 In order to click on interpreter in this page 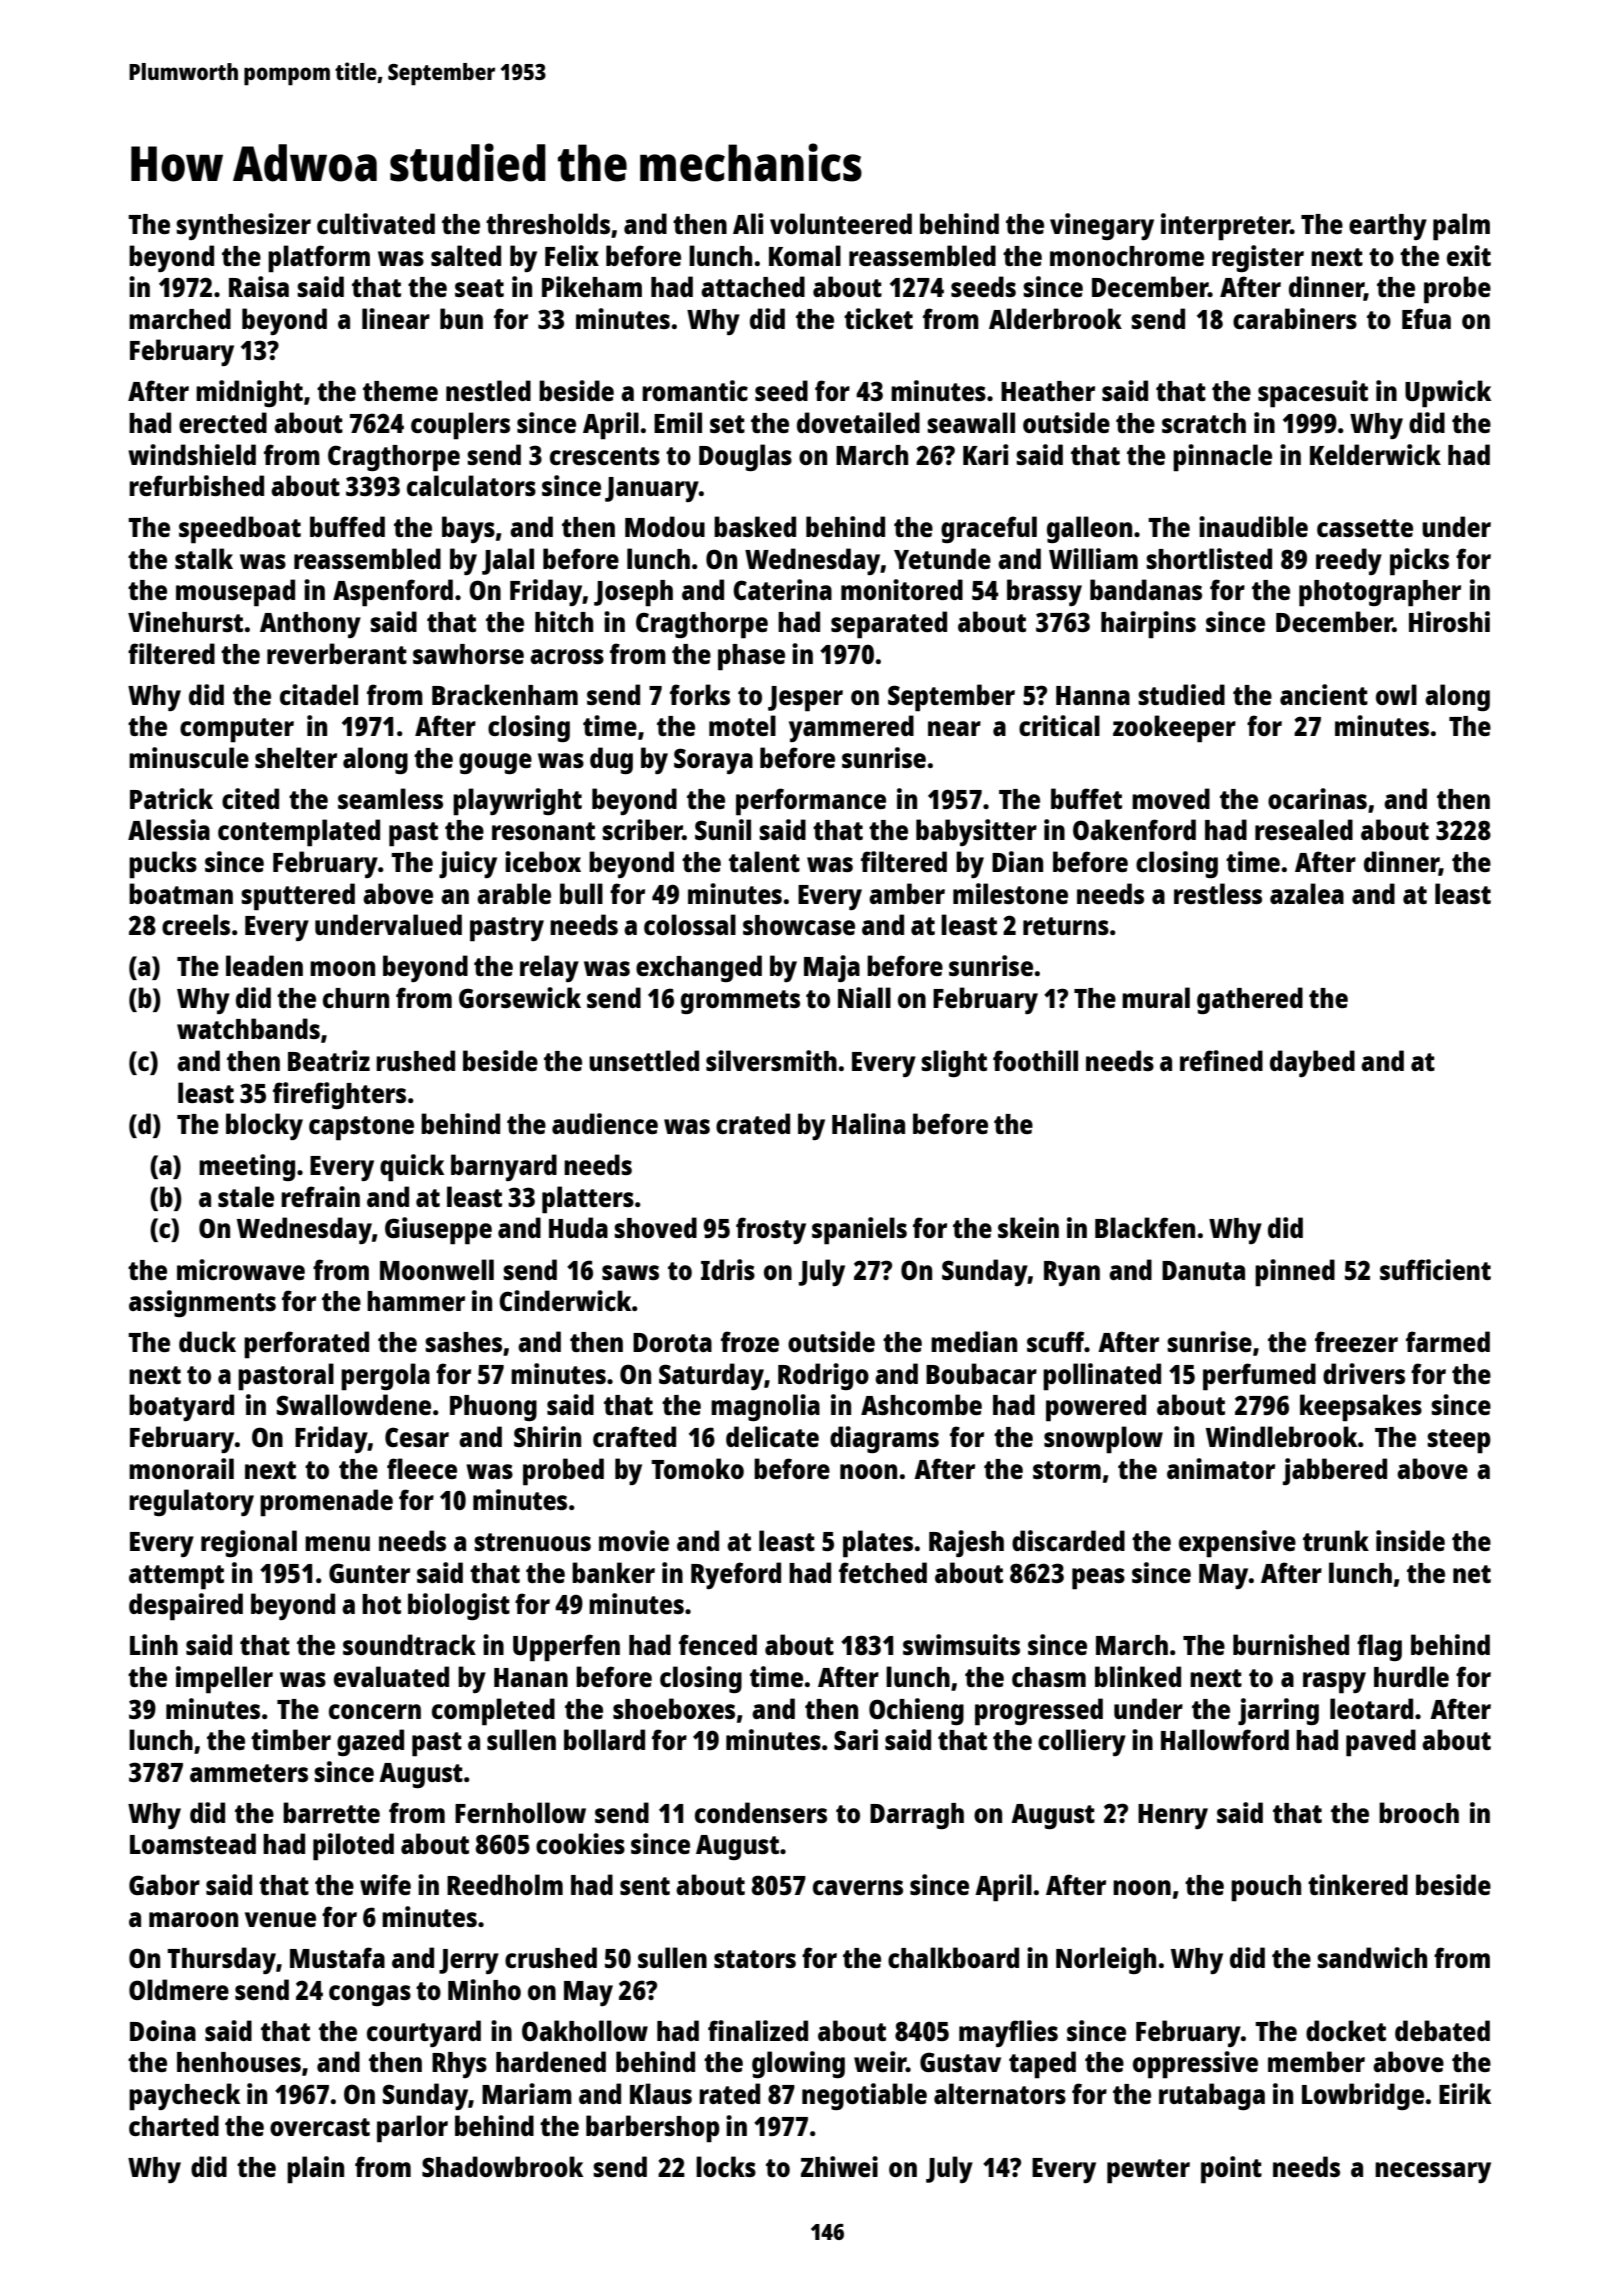, I will do `click(1225, 227)`.
